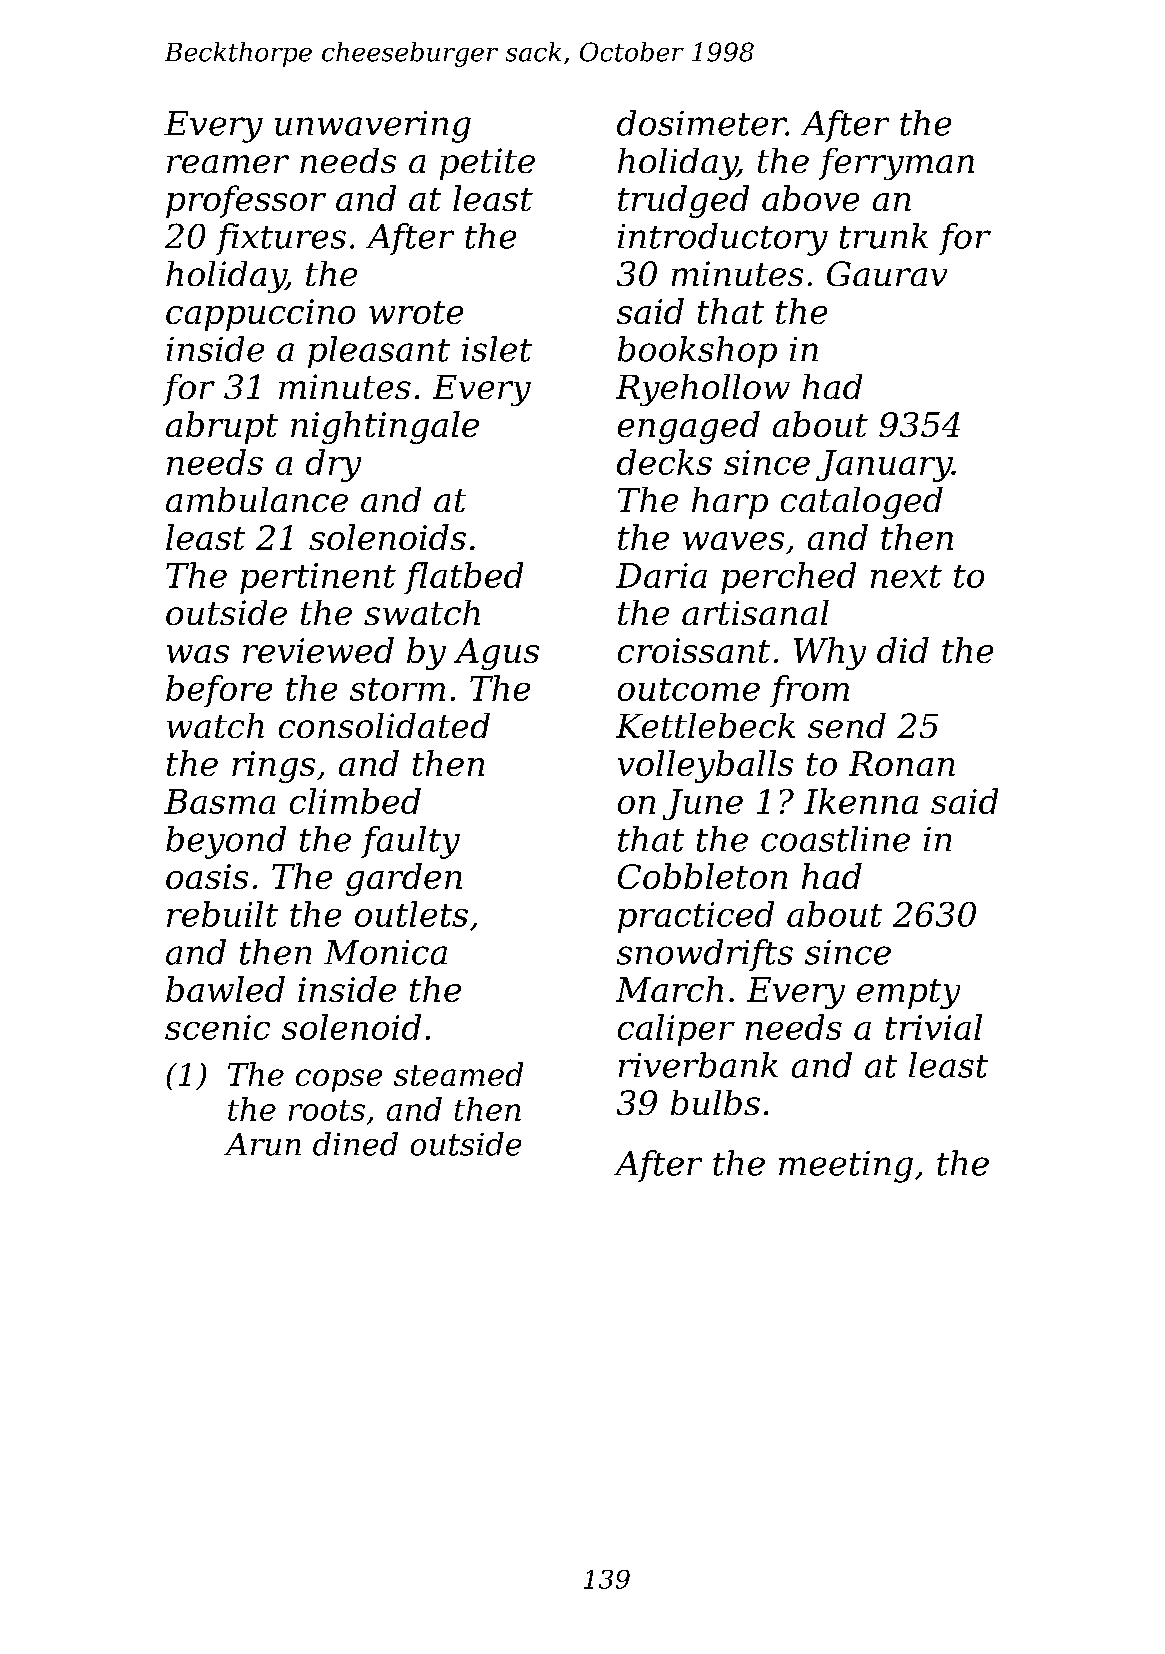 This screenshot has width=1165, height=1654. I want to click on dined, so click(355, 1144).
